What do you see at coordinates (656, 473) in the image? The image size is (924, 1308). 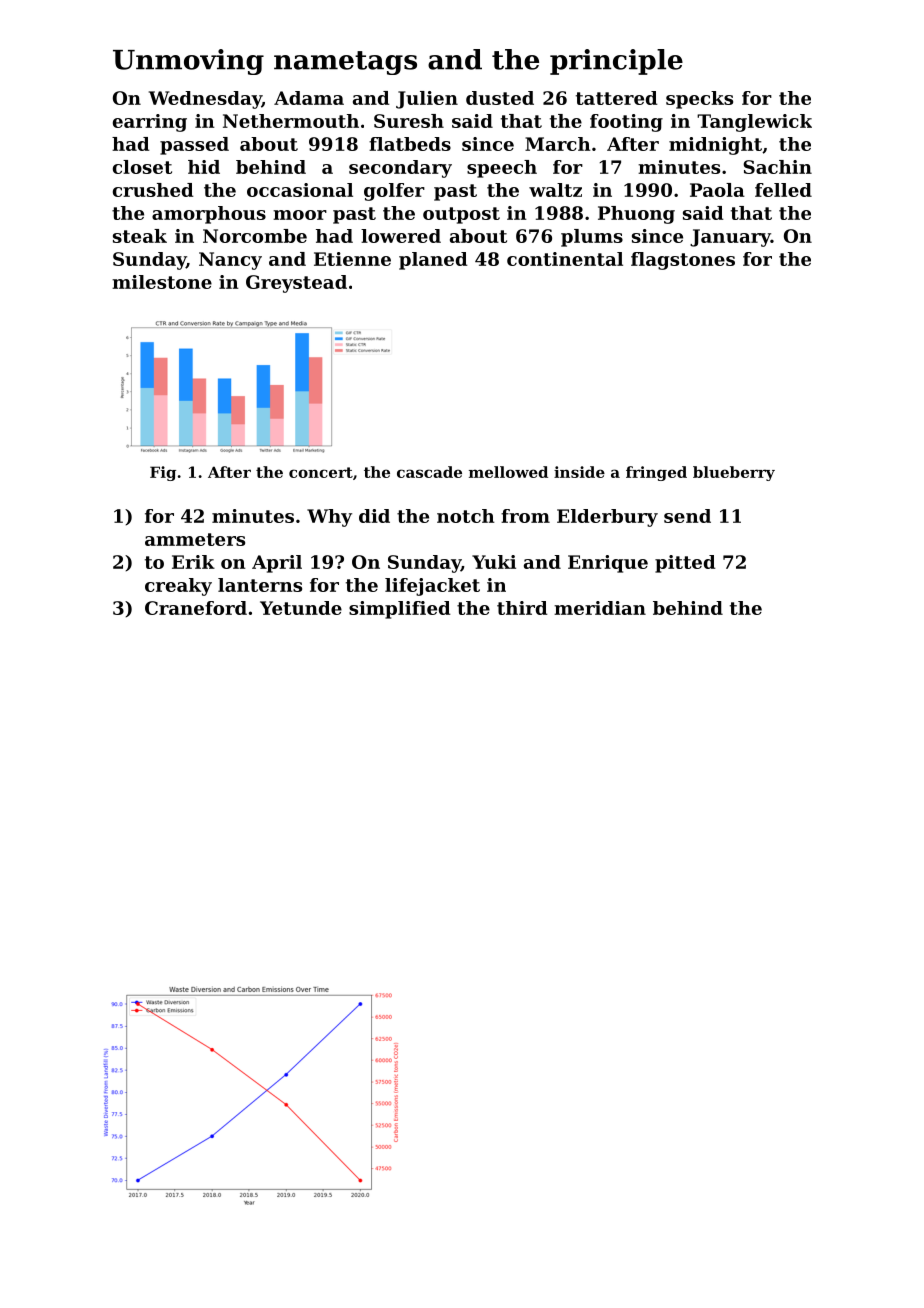 I see `fringed` at bounding box center [656, 473].
